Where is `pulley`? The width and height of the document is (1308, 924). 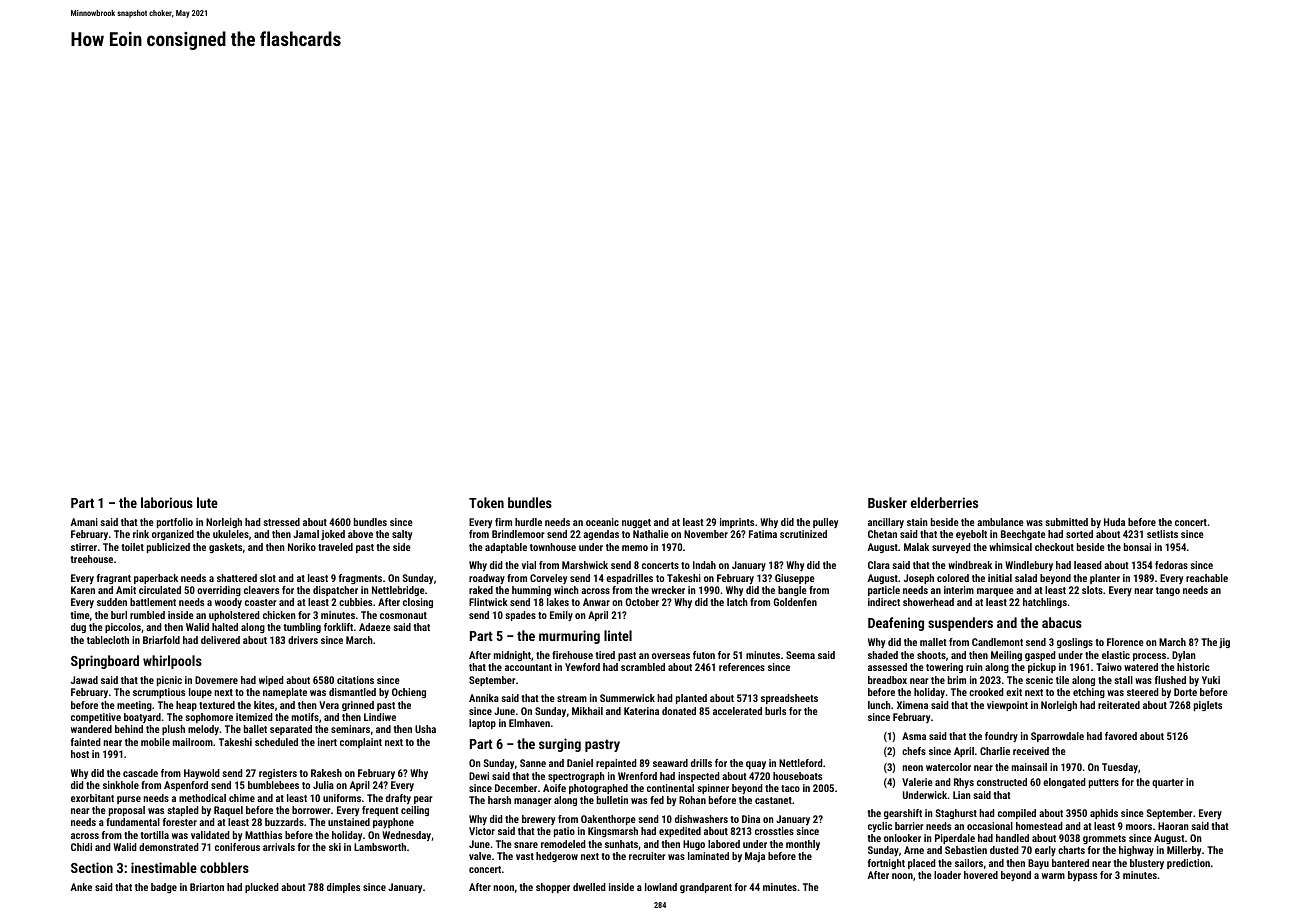
pulley is located at coordinates (825, 523).
